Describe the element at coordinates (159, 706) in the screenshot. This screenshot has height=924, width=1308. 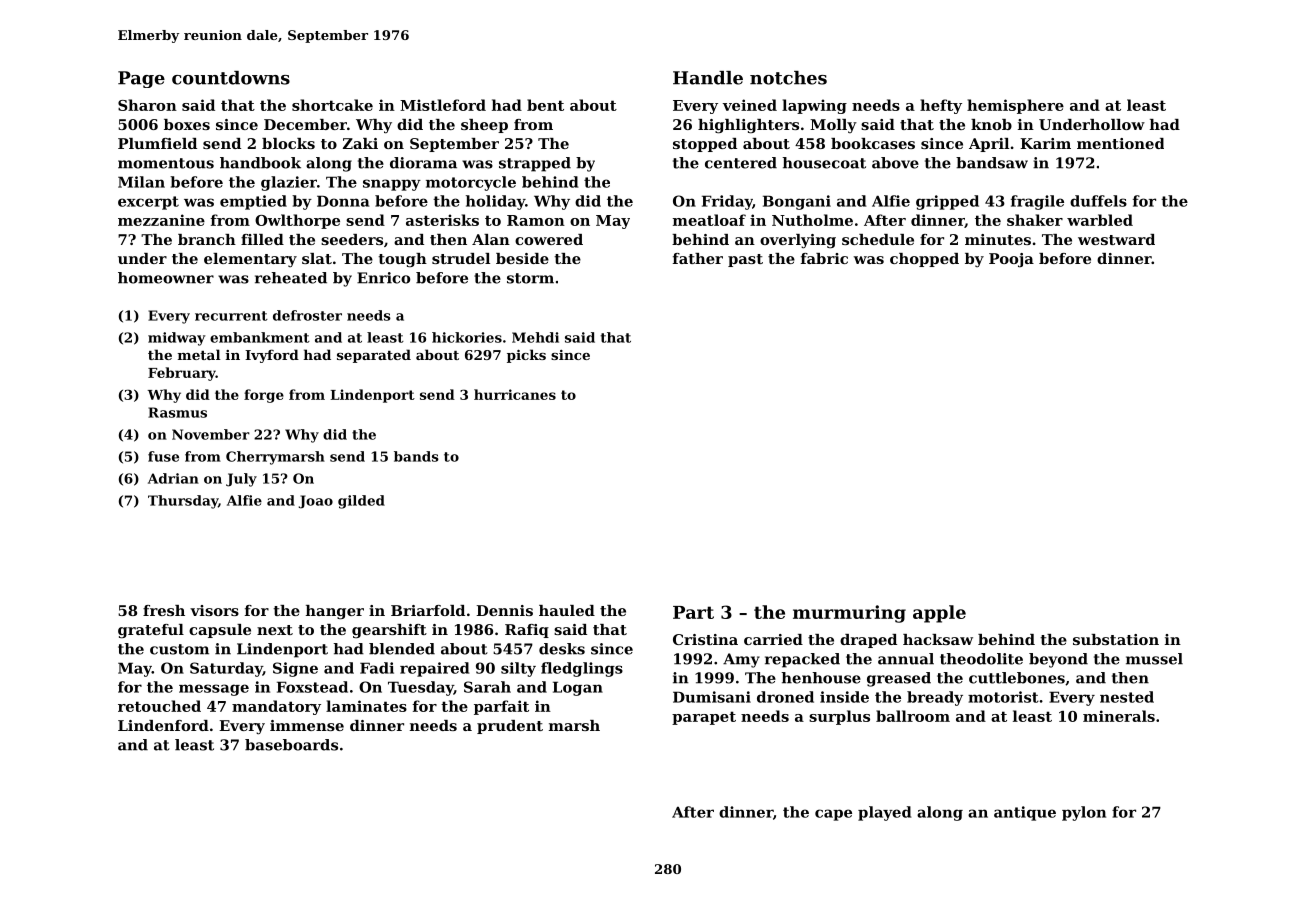
I see `retouched` at that location.
